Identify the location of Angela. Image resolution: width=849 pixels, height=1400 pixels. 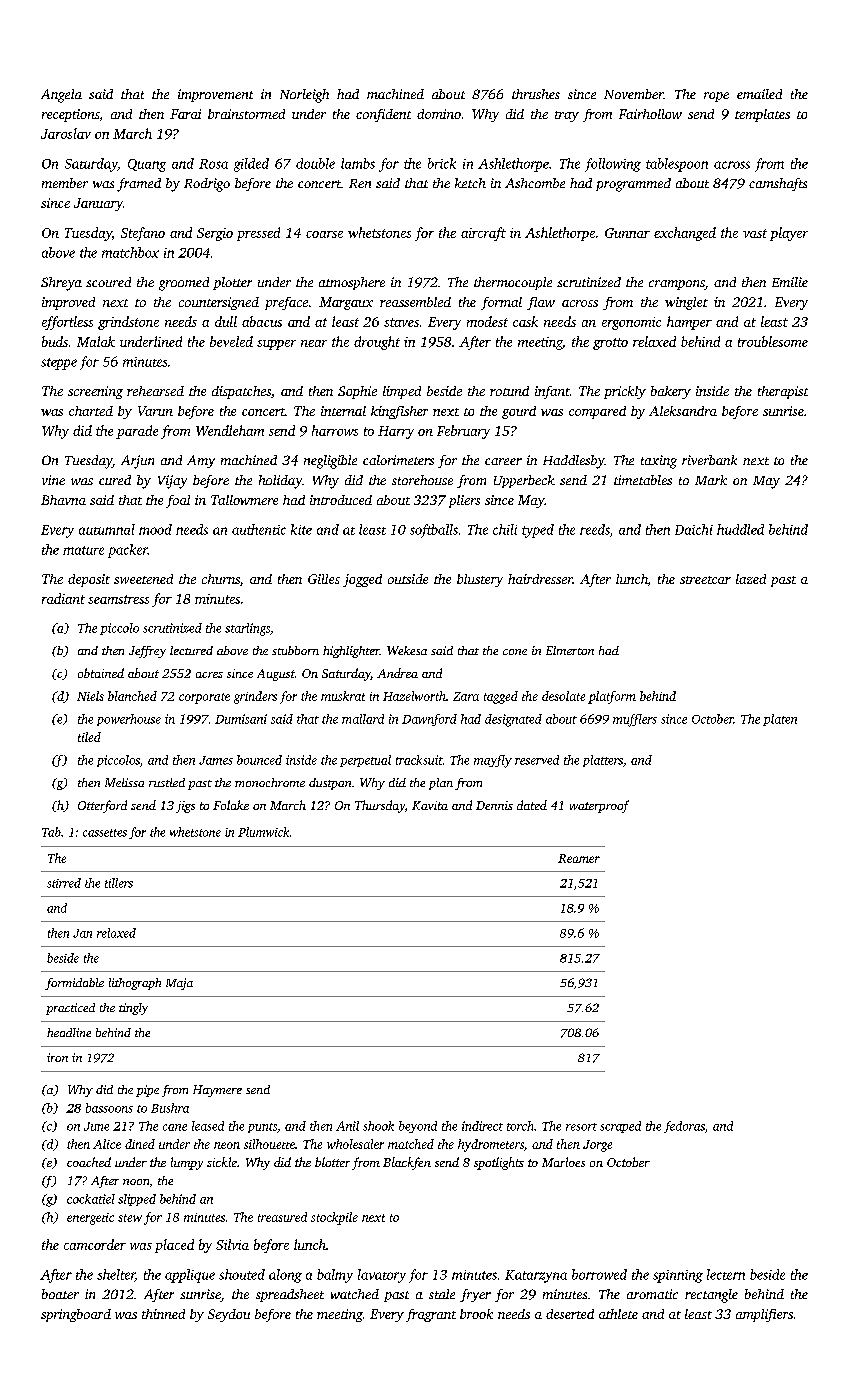
(61, 96).
